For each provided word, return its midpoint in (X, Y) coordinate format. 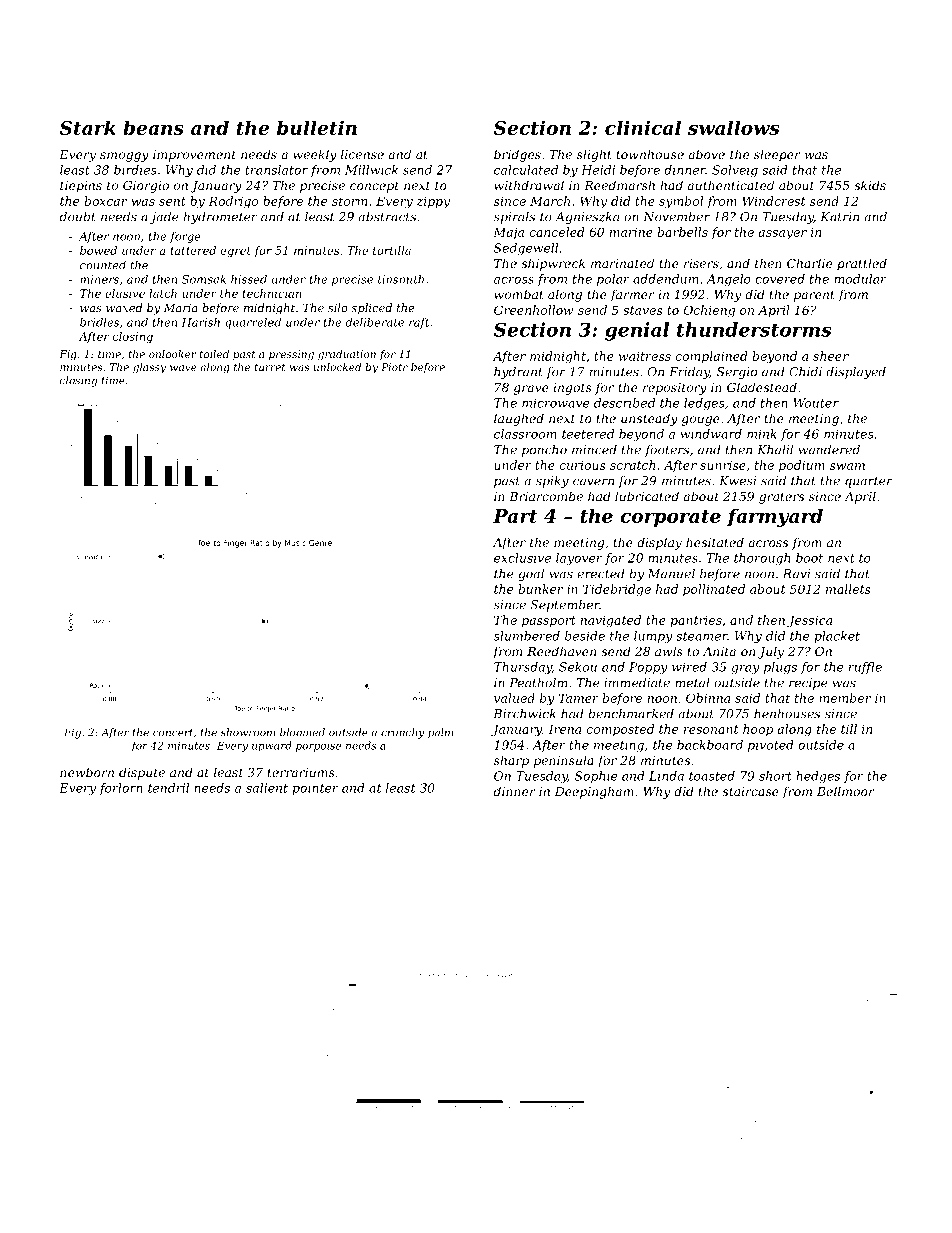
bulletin (317, 127)
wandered (829, 450)
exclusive (522, 558)
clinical (643, 127)
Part (515, 516)
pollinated (714, 590)
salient (267, 788)
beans (153, 127)
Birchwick (525, 714)
